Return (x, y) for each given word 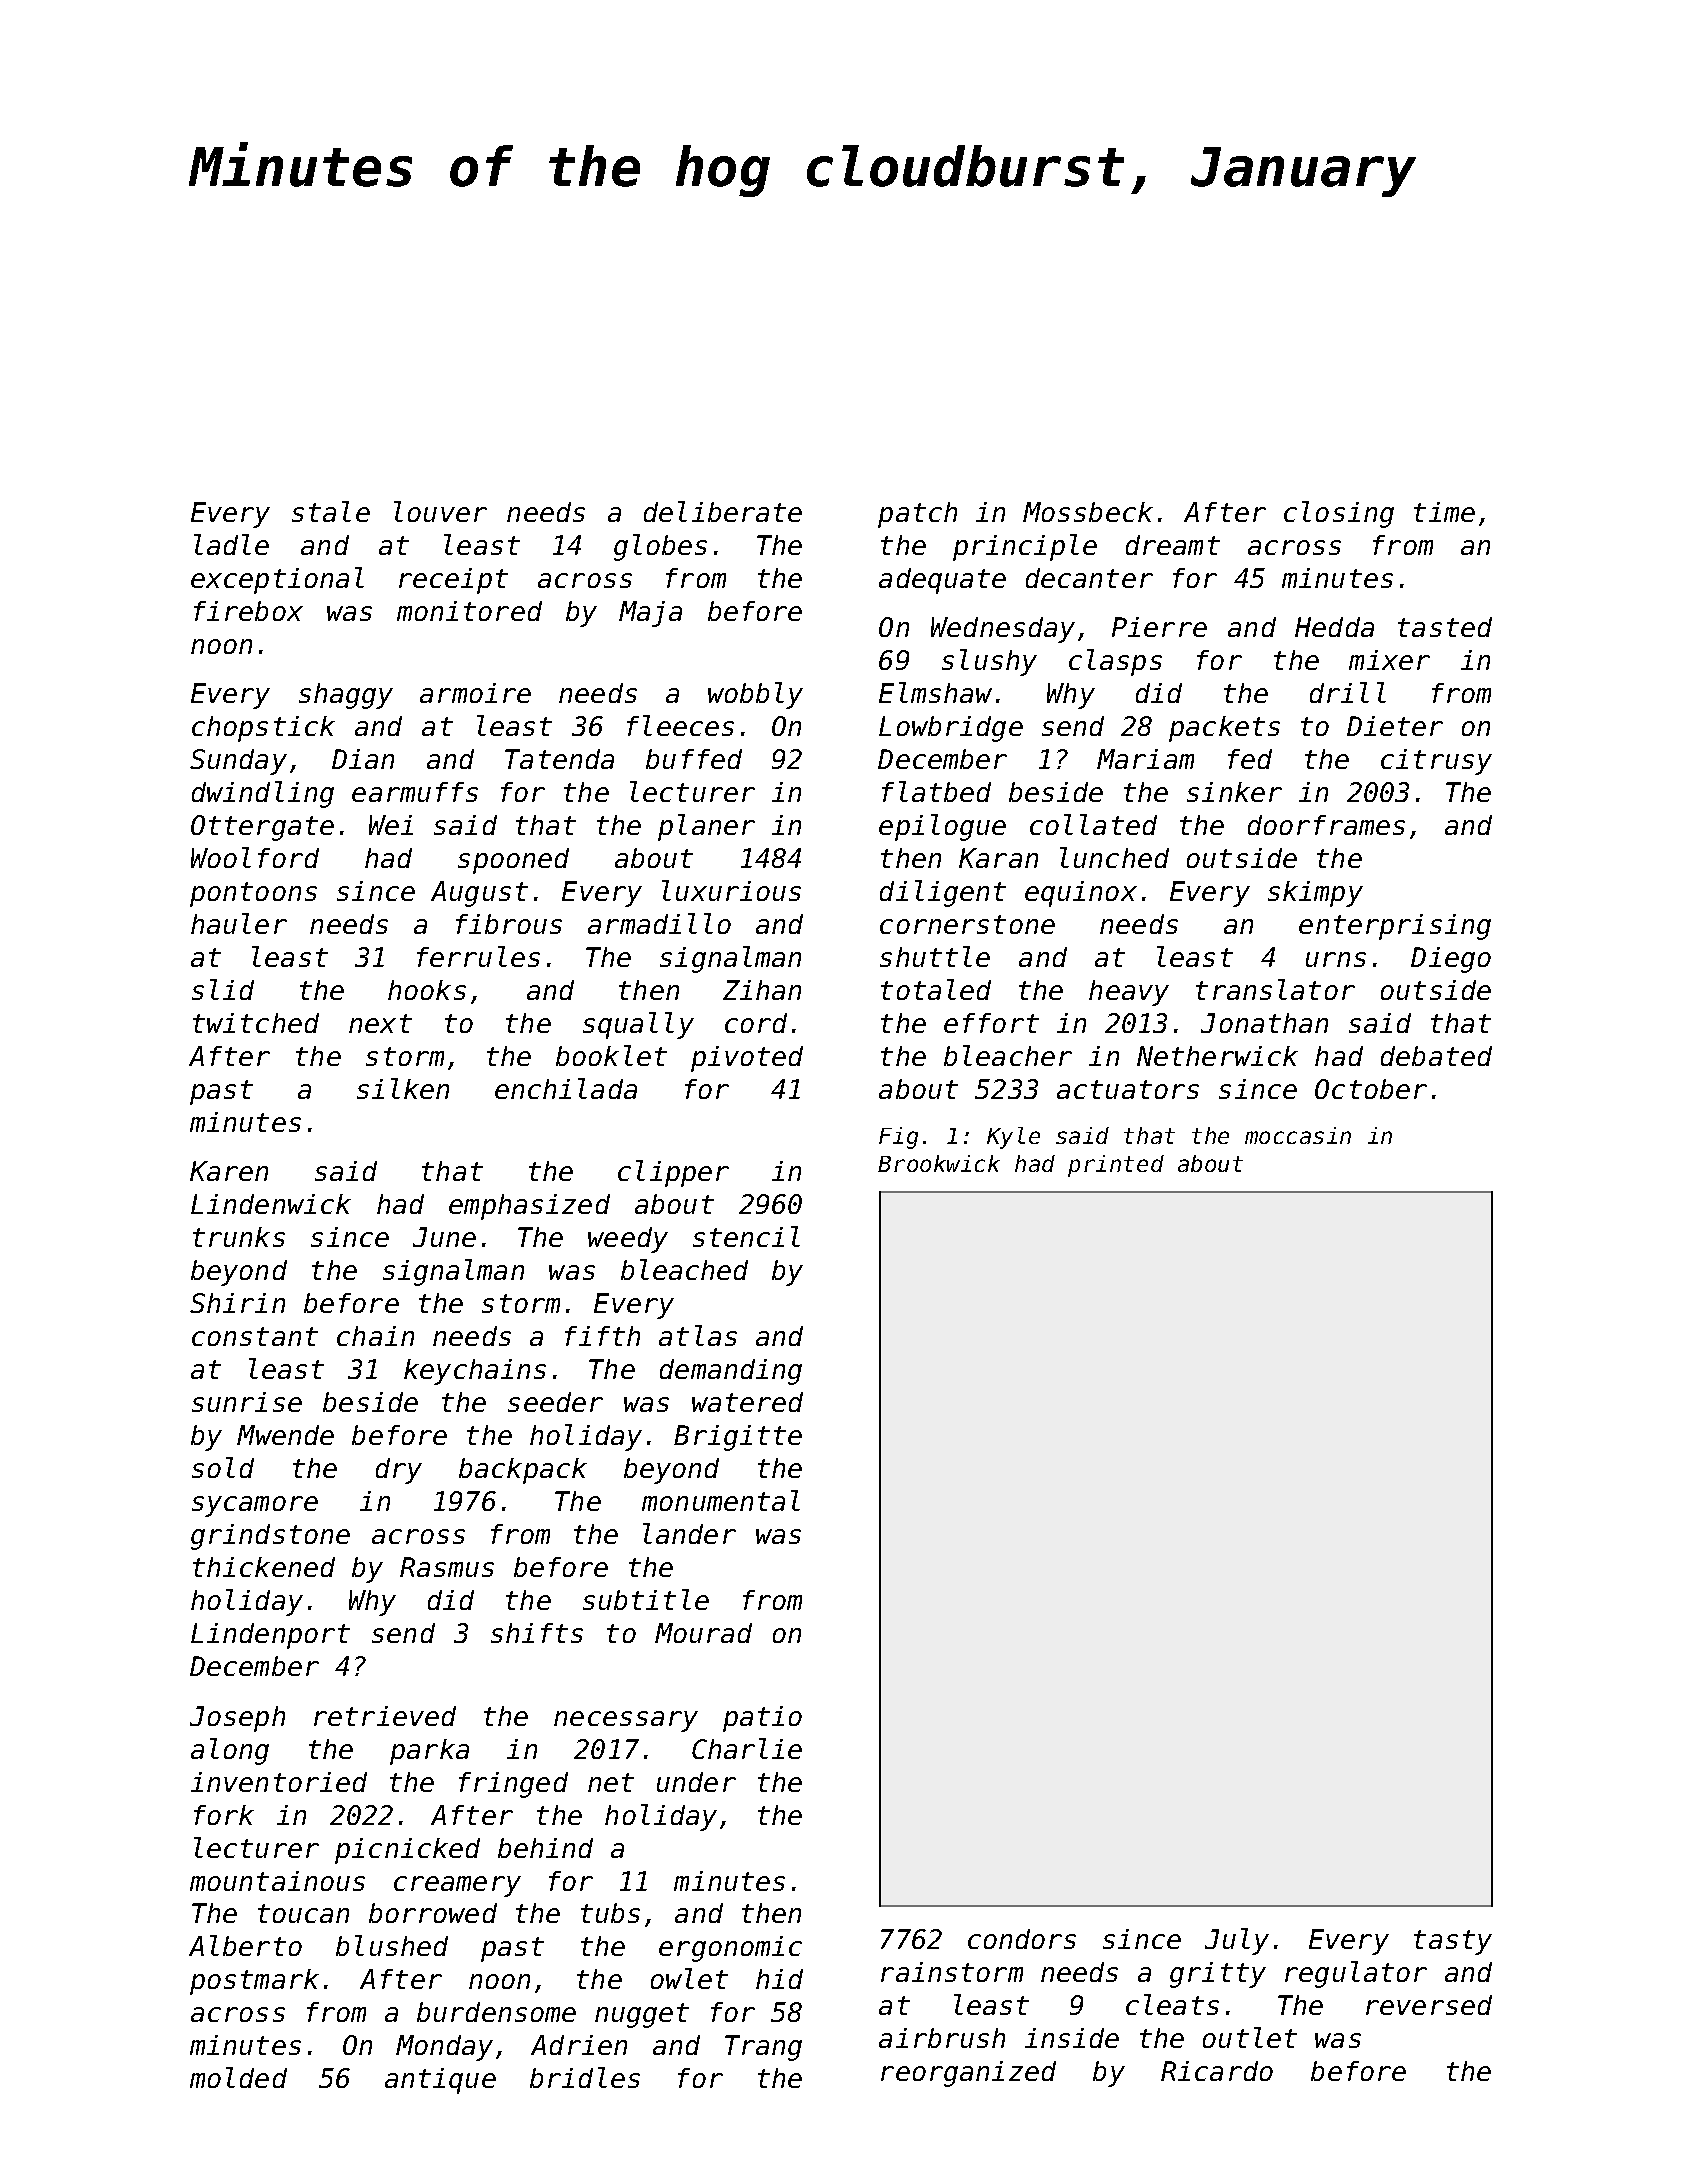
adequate (942, 581)
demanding (731, 1372)
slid (223, 989)
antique (440, 2081)
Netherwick (1217, 1056)
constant (255, 1336)
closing (1339, 514)
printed (1116, 1166)
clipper (673, 1173)
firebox (248, 611)
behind (545, 1848)
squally (638, 1025)
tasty (1453, 1942)
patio (762, 1719)
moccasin (1298, 1135)
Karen (229, 1171)
